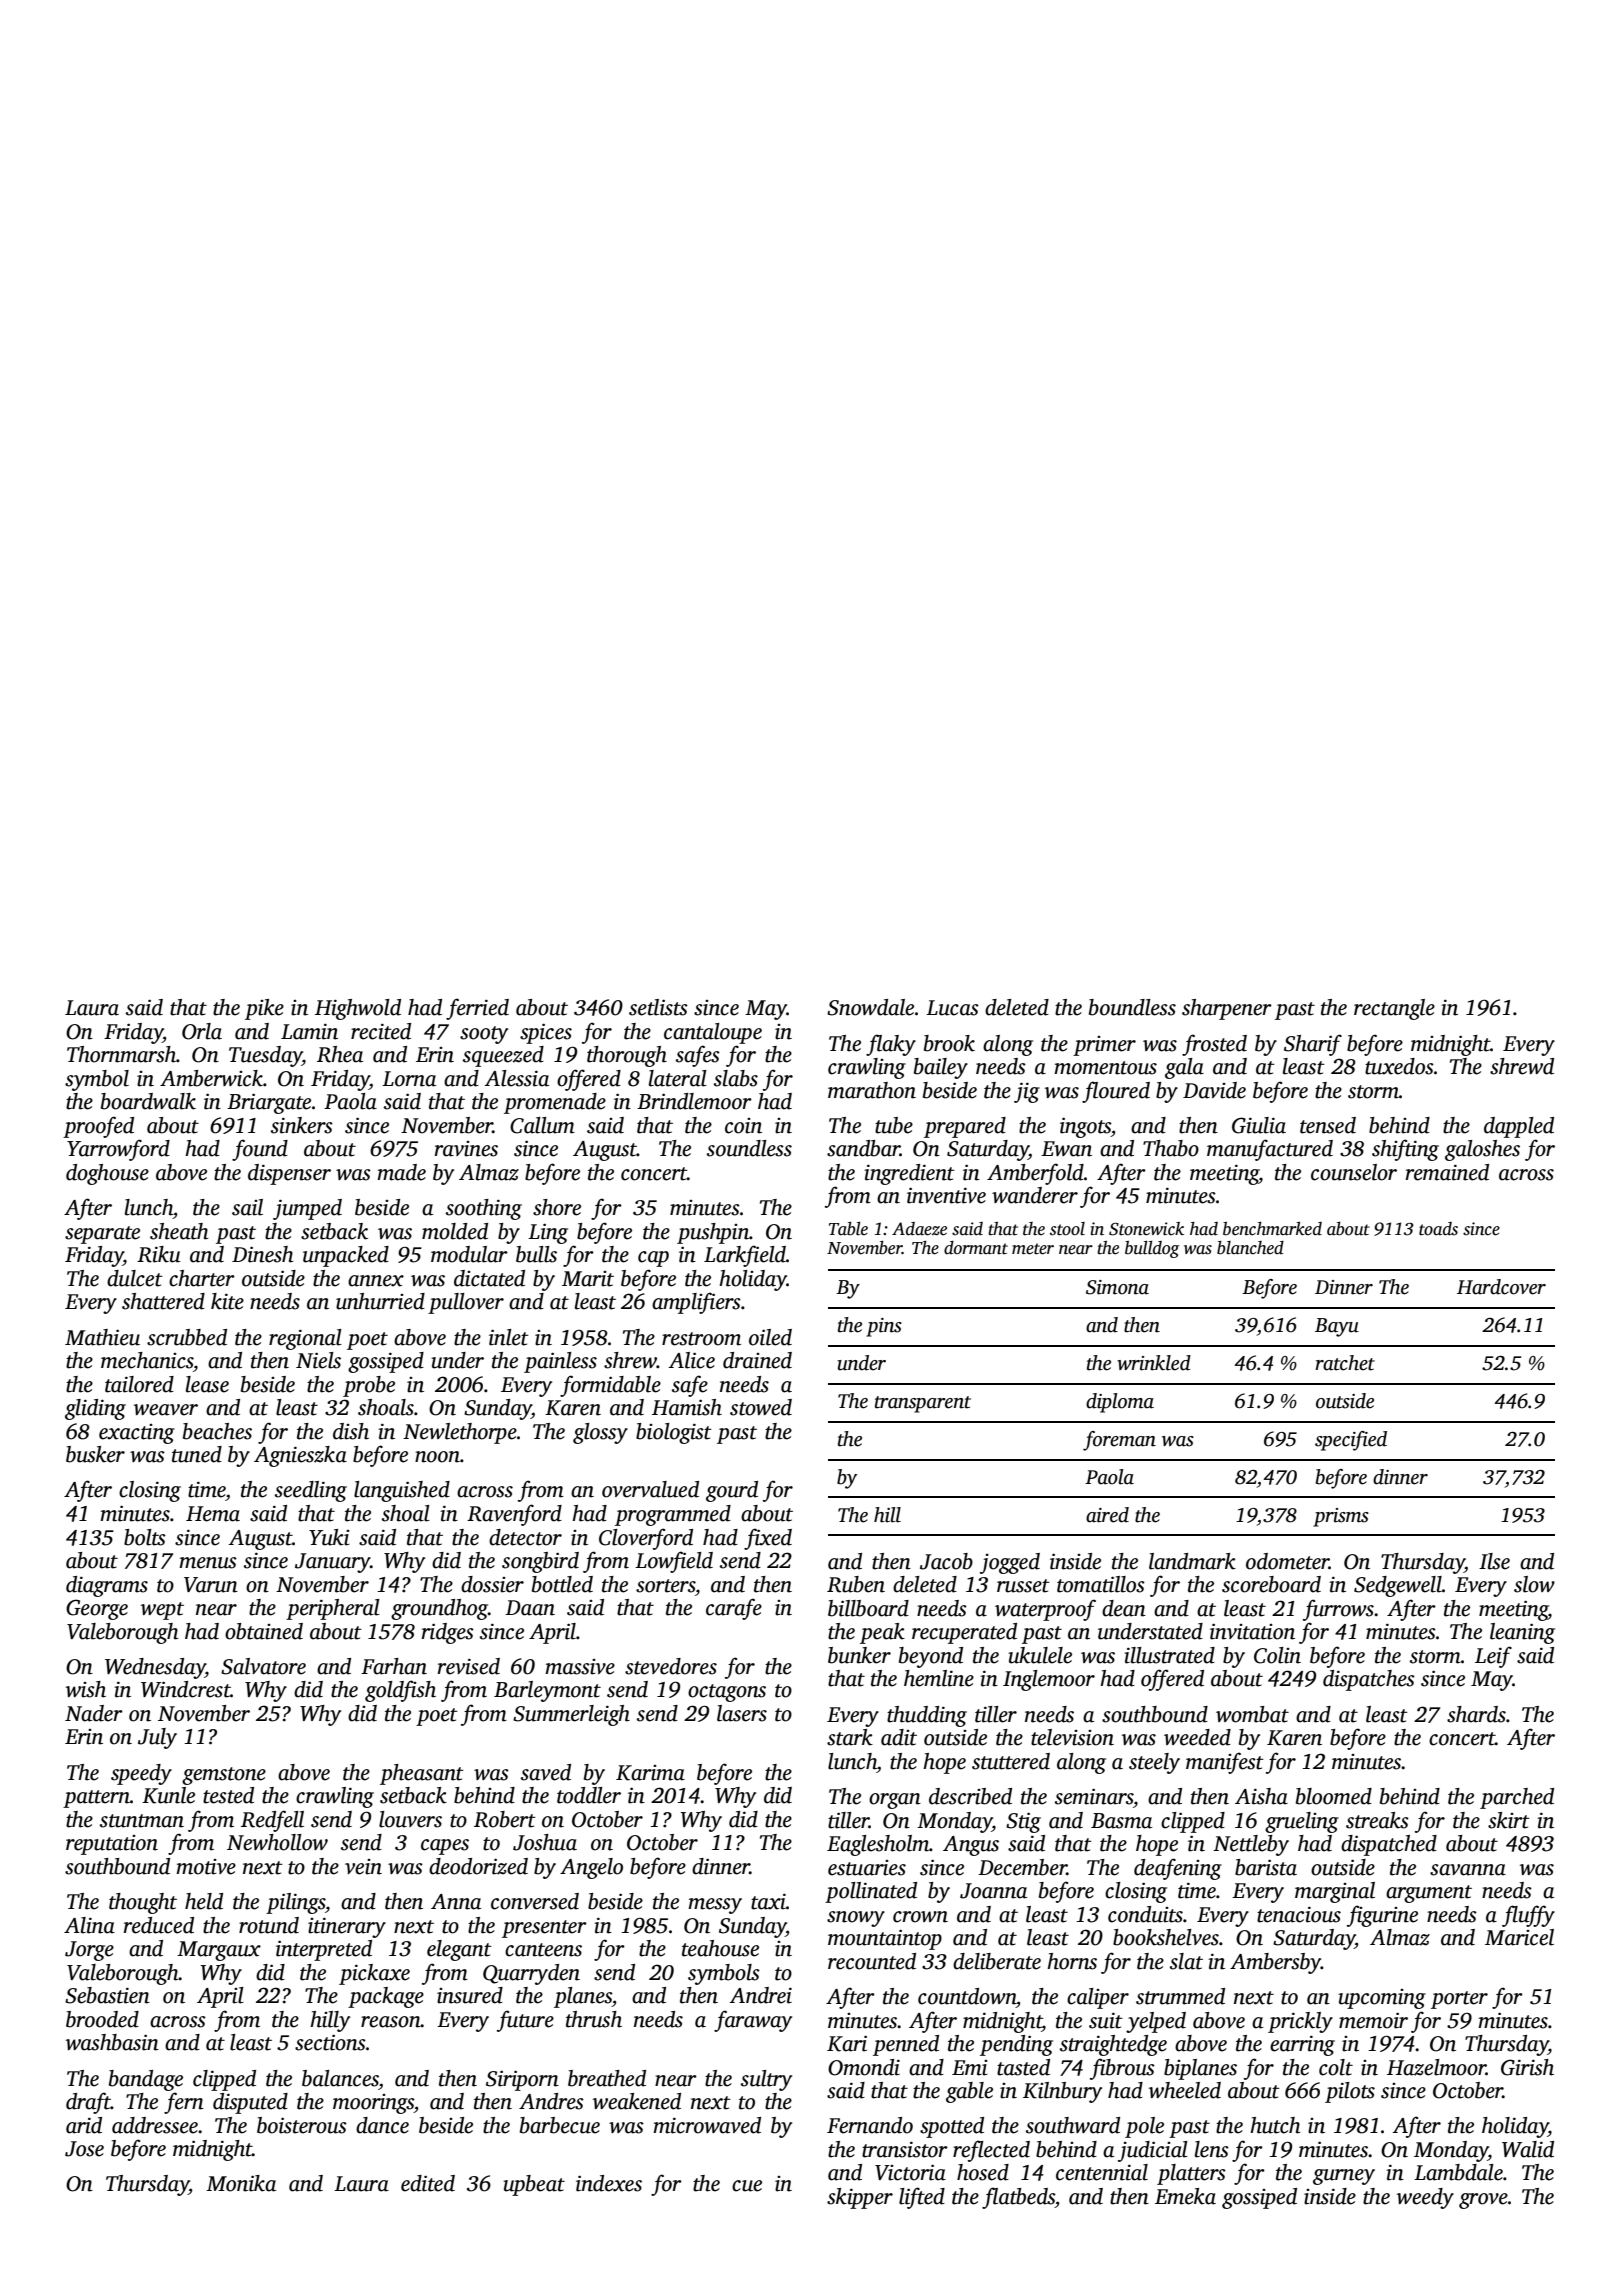 The width and height of the page is (1620, 2292). What do you see at coordinates (428, 2183) in the page?
I see `edited` at bounding box center [428, 2183].
